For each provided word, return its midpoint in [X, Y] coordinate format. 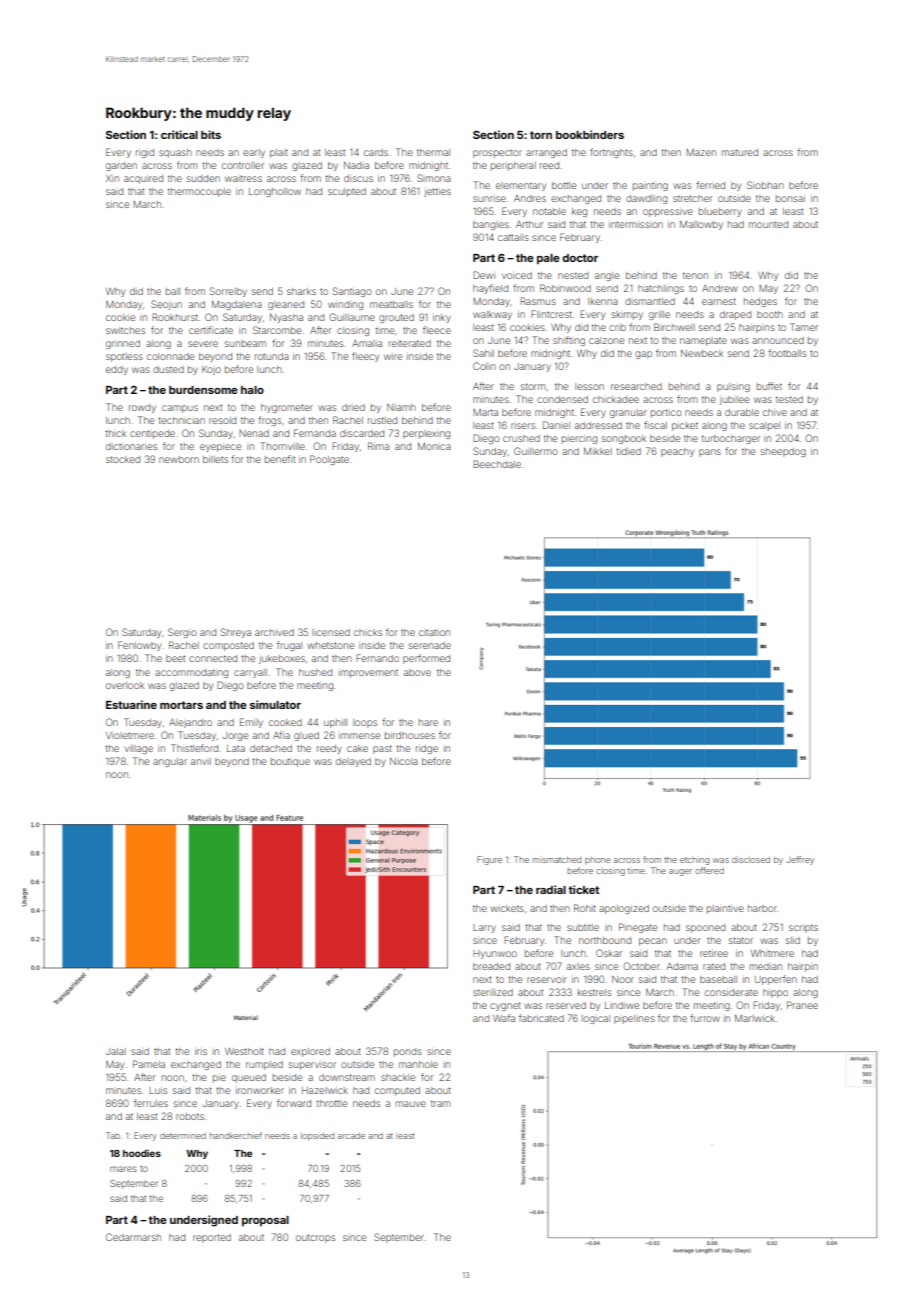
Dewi [484, 275]
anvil [201, 761]
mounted [768, 224]
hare [428, 722]
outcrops [315, 1238]
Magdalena [237, 305]
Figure [489, 860]
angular [170, 762]
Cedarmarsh [133, 1237]
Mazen [701, 152]
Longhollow [275, 192]
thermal [433, 152]
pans [710, 453]
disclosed [751, 860]
